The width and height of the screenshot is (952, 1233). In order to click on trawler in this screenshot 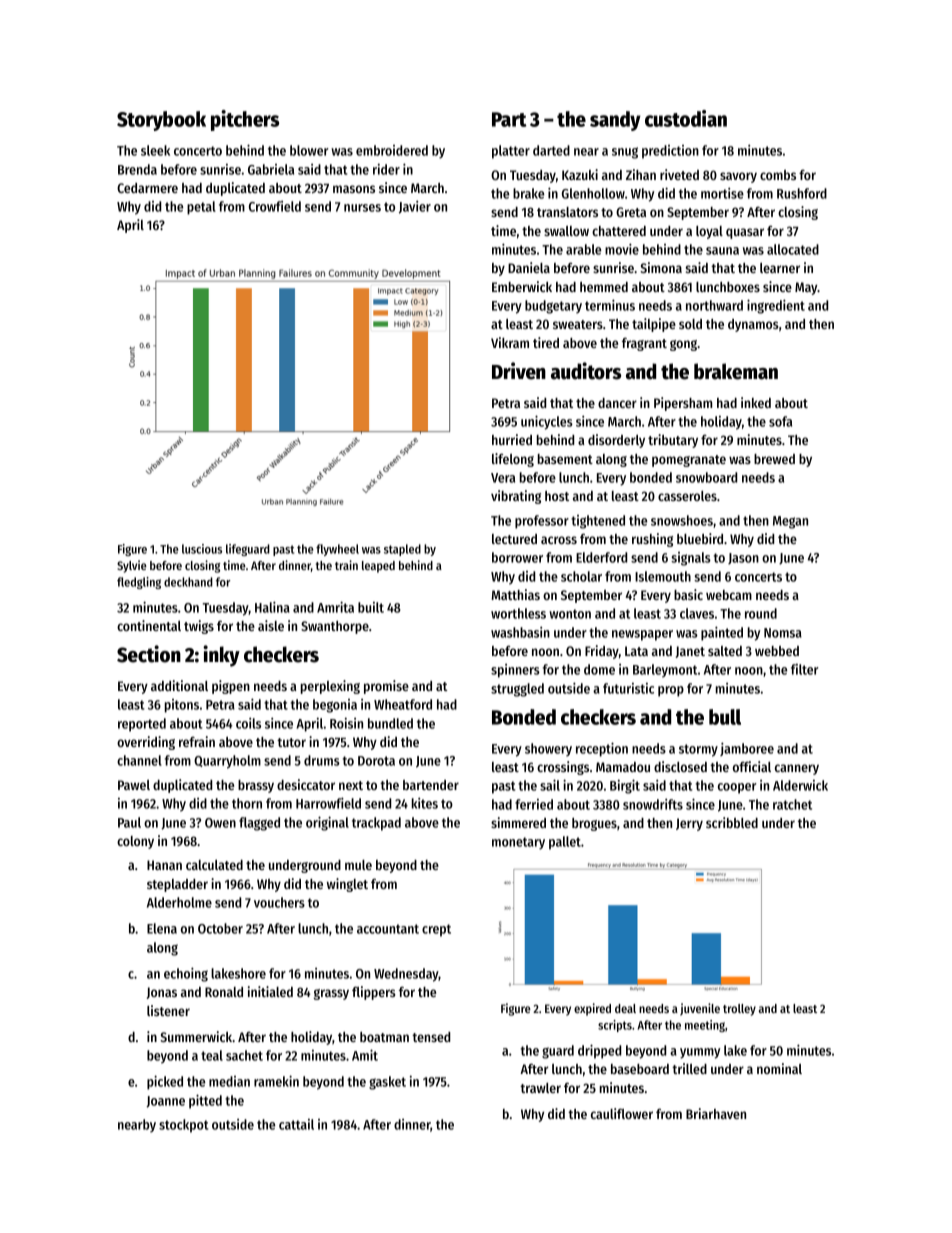, I will do `click(540, 1088)`.
